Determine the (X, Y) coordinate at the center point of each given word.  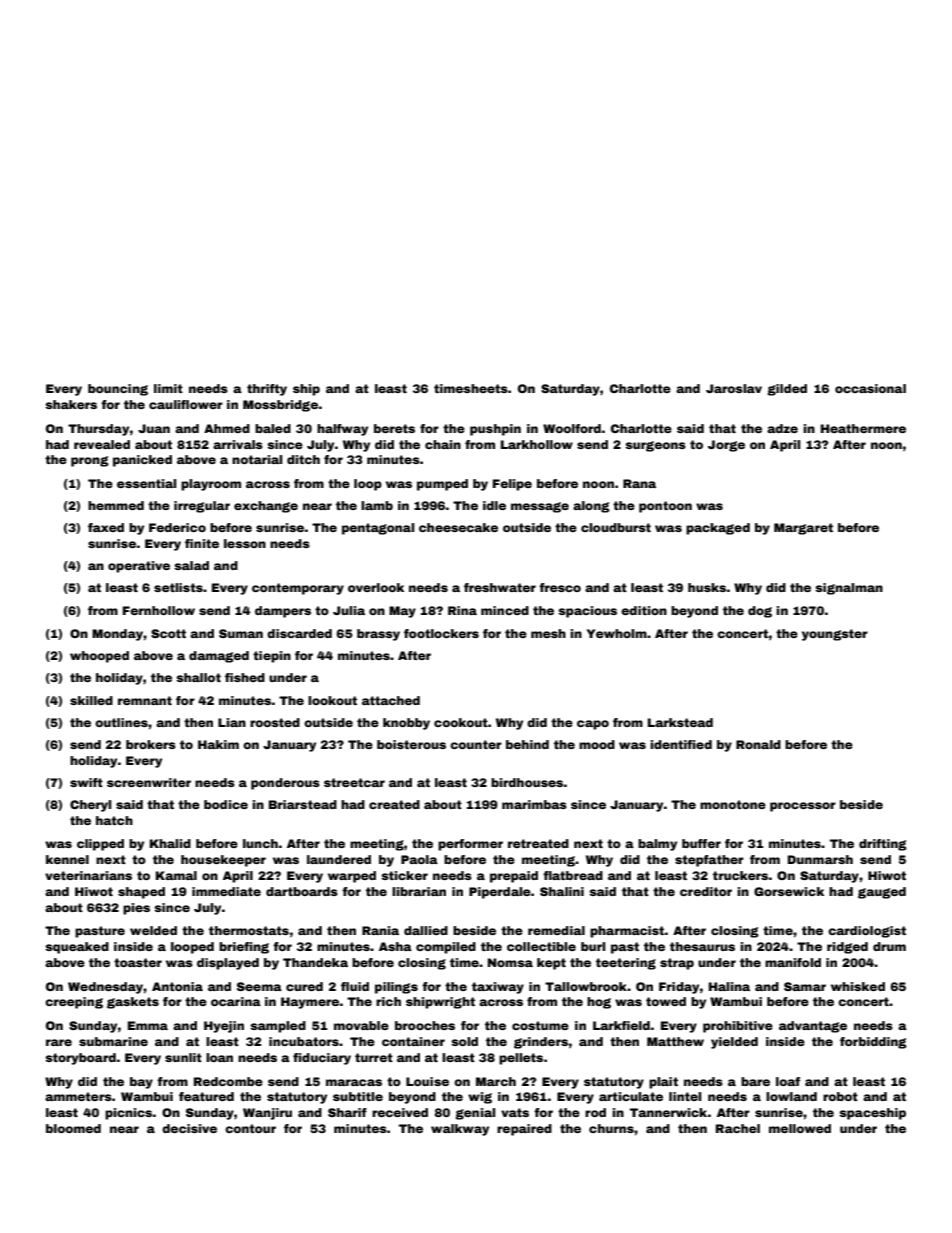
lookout (332, 700)
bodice (226, 804)
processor (803, 807)
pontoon (665, 507)
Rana (639, 483)
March (496, 1081)
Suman (241, 633)
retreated (538, 843)
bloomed (73, 1128)
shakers (71, 404)
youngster (835, 635)
